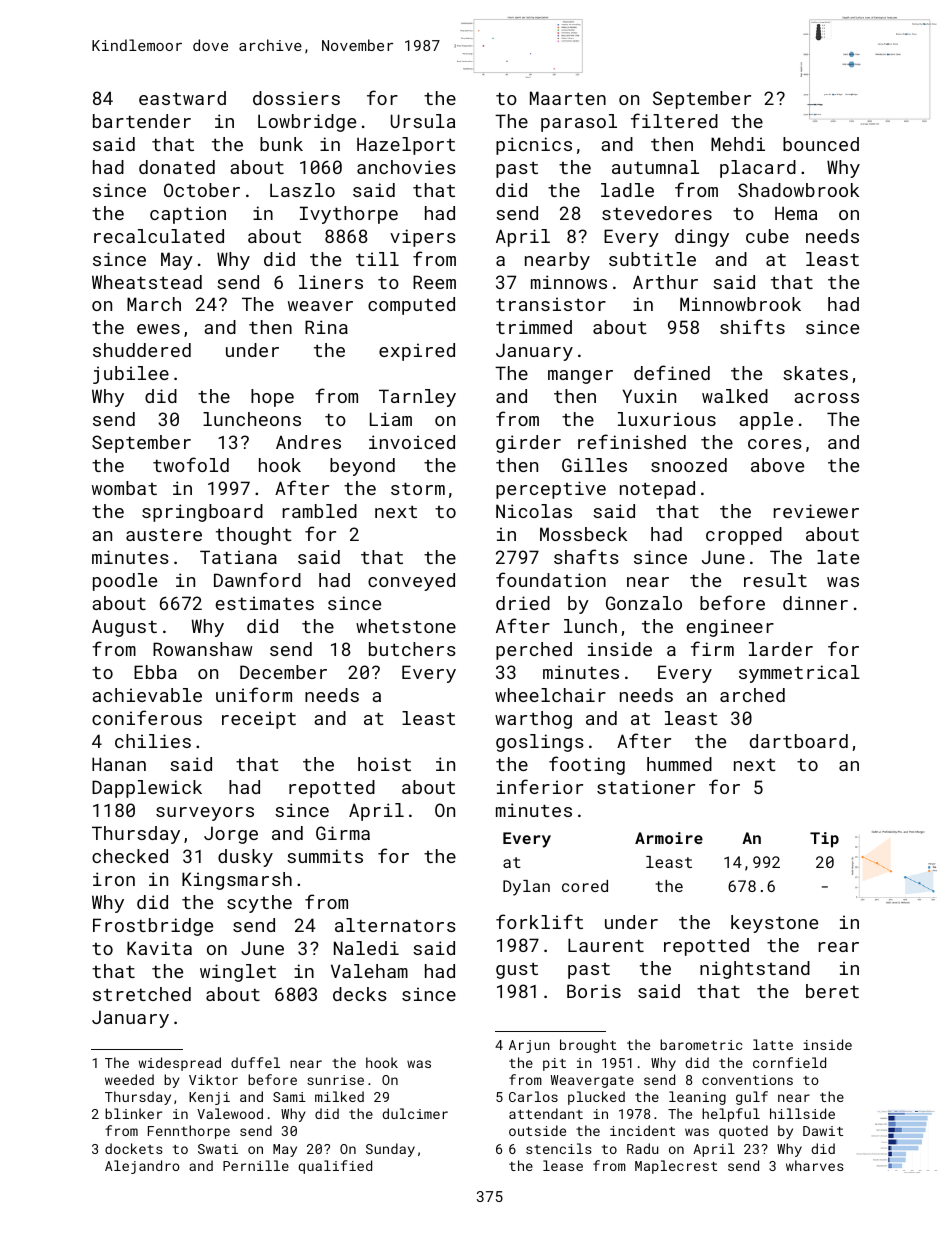  Describe the element at coordinates (349, 215) in the screenshot. I see `Ivythorpe` at that location.
